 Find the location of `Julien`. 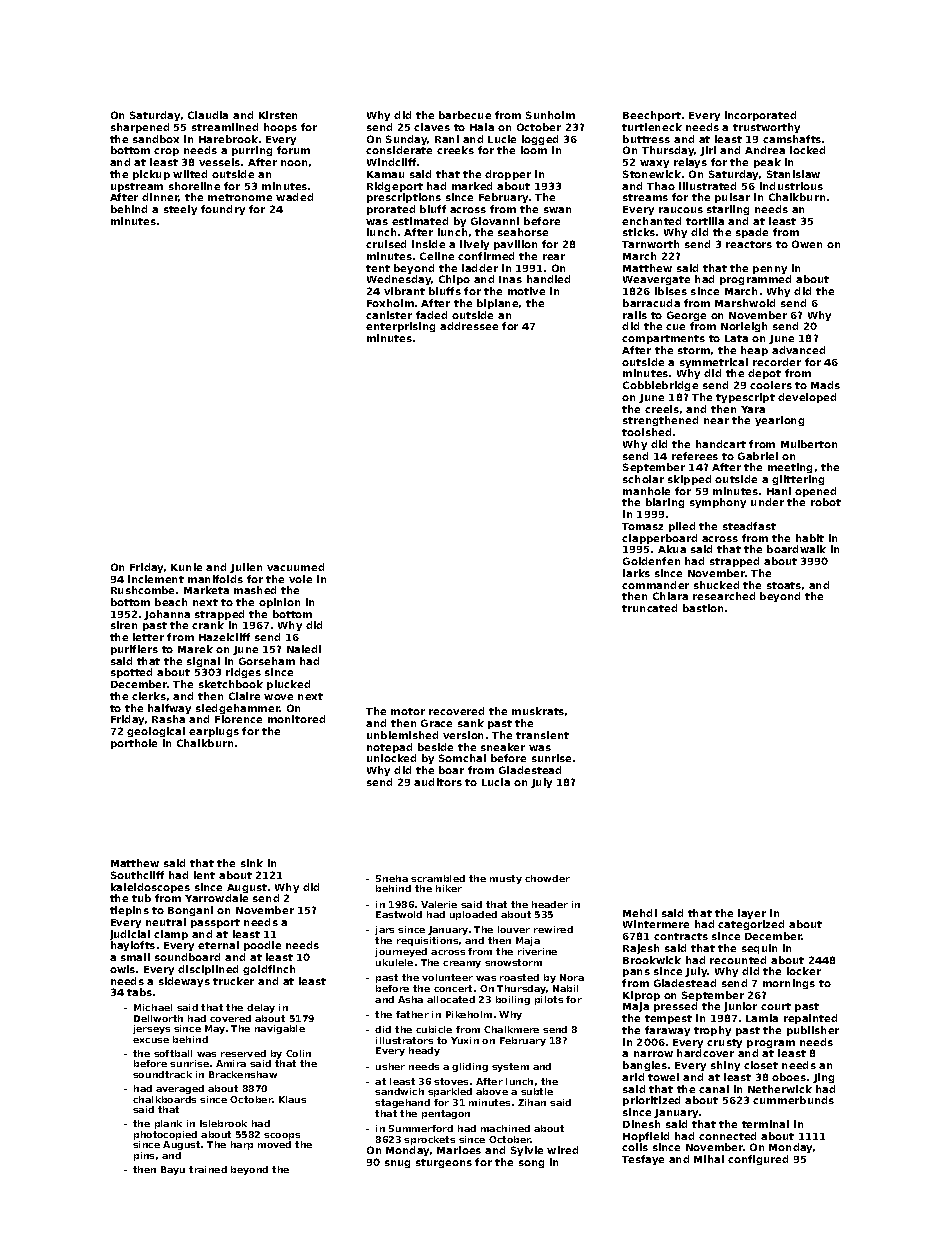

Julien is located at coordinates (246, 568).
